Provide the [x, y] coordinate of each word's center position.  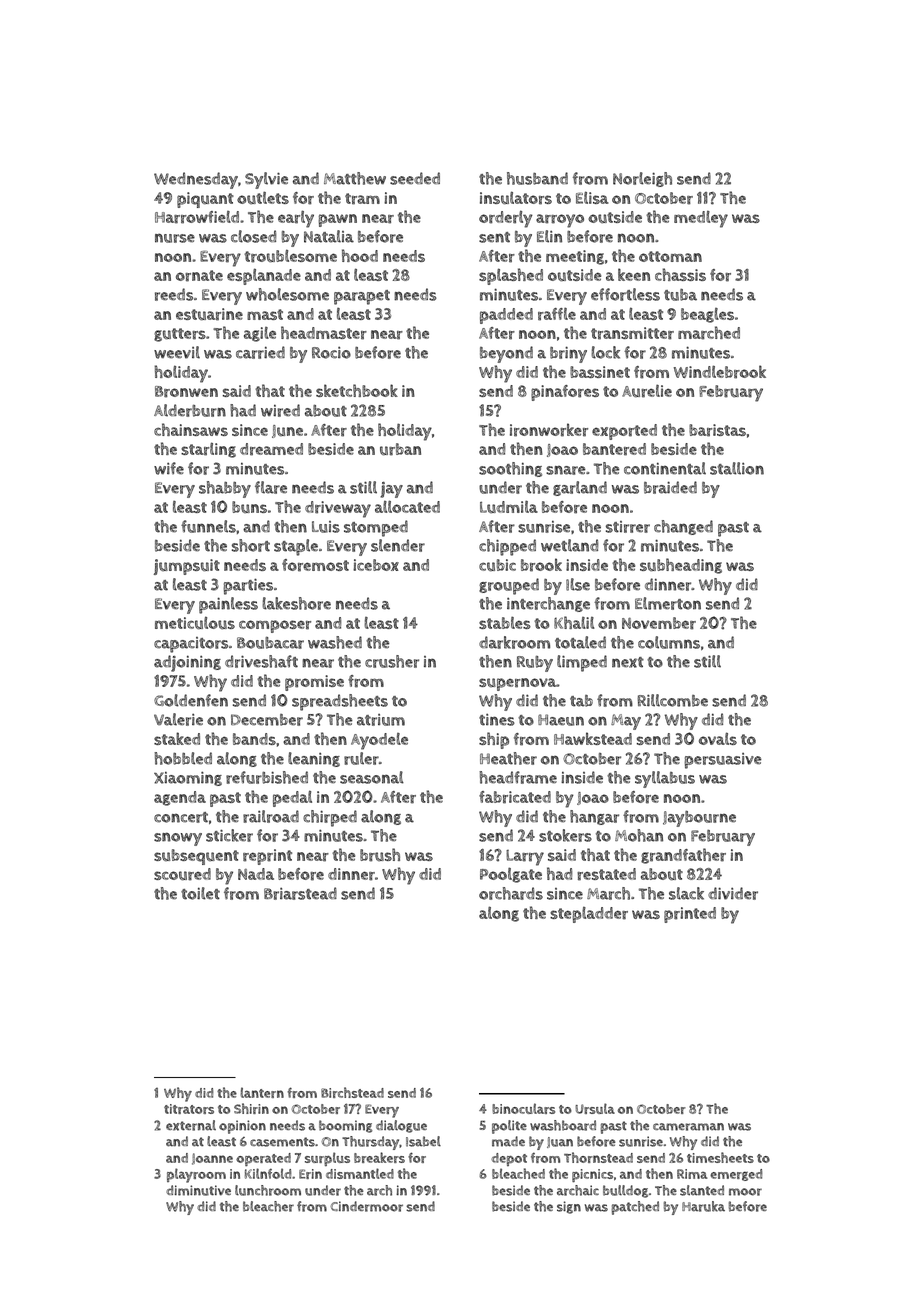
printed [690, 915]
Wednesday [196, 180]
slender [398, 545]
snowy [178, 839]
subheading [681, 566]
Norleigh [642, 179]
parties [248, 586]
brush [380, 855]
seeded [415, 178]
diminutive [198, 1190]
